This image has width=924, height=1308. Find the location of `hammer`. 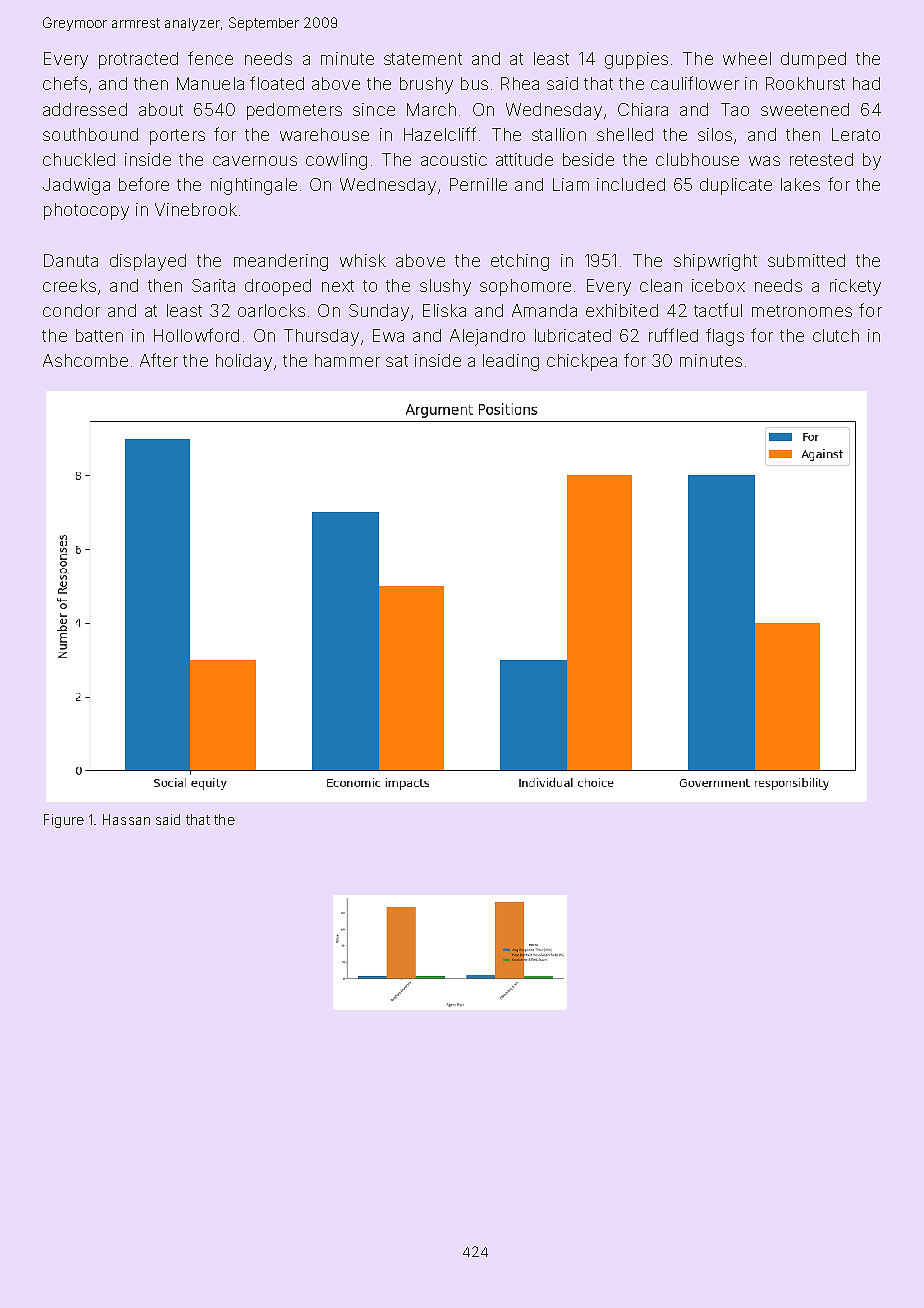

hammer is located at coordinates (347, 360).
